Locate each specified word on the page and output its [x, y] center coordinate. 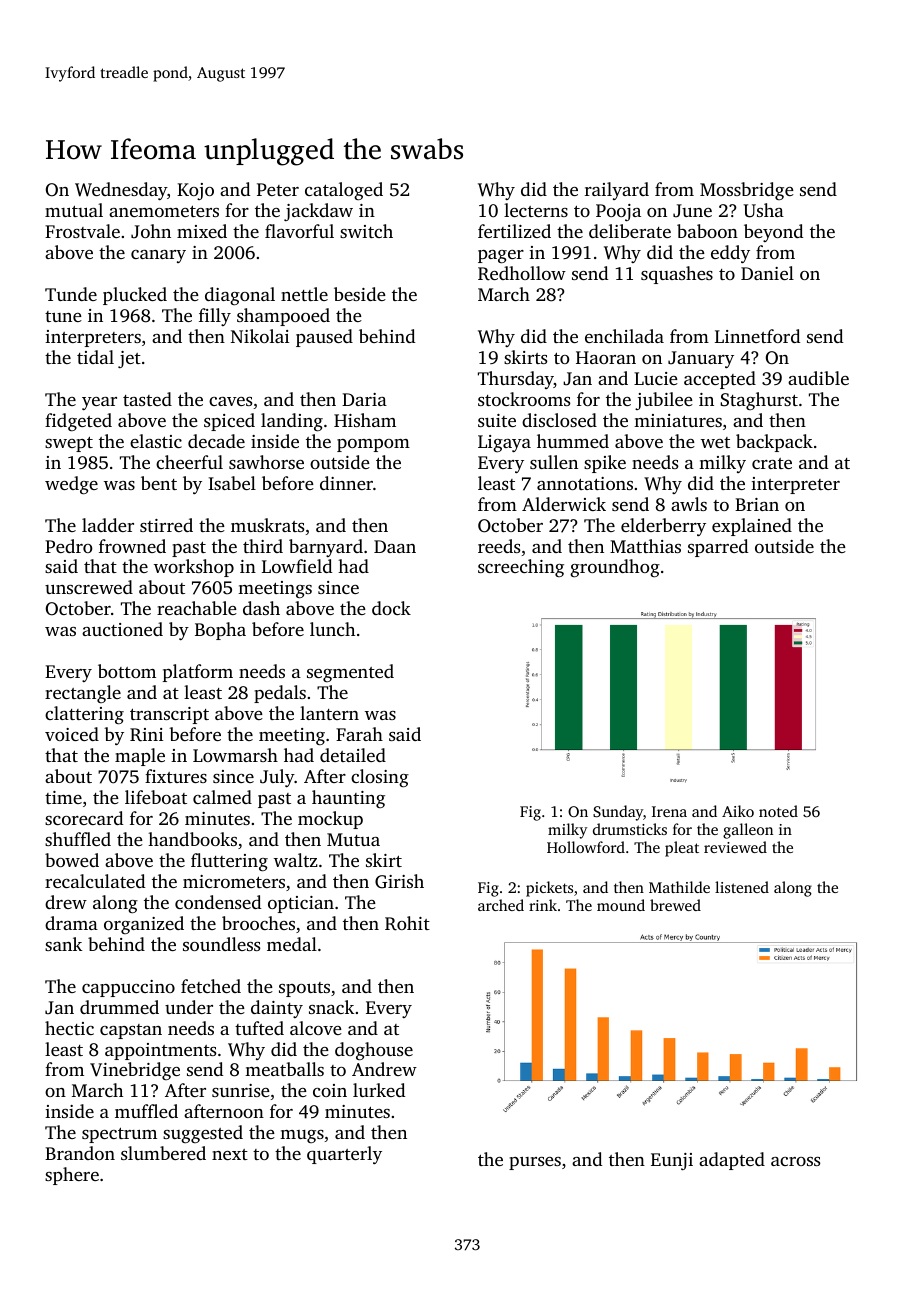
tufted [259, 1028]
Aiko [738, 811]
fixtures [176, 776]
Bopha [220, 631]
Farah [359, 734]
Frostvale [82, 231]
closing [380, 778]
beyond [773, 233]
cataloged [344, 191]
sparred [718, 548]
